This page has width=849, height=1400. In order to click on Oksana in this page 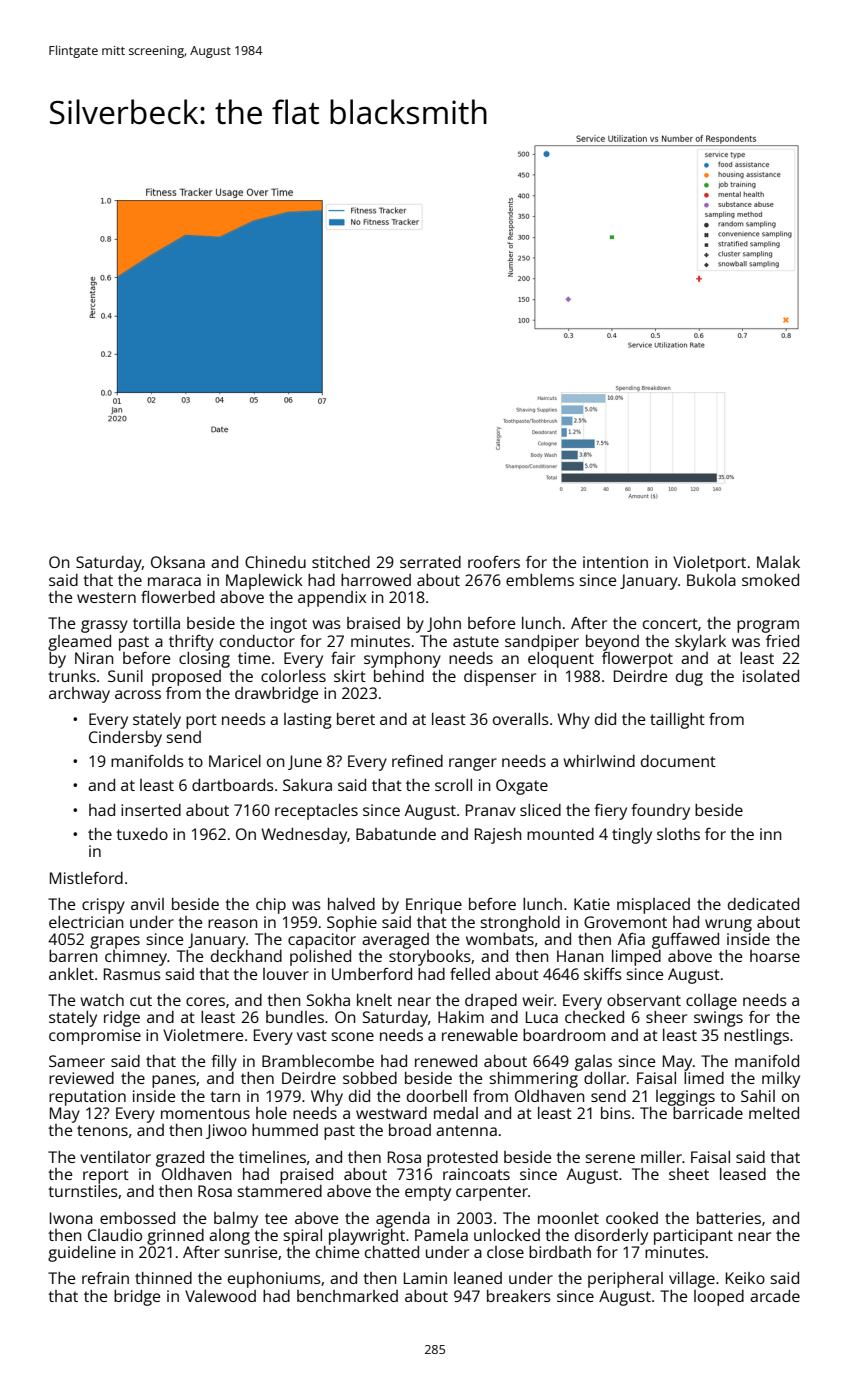, I will do `click(178, 562)`.
